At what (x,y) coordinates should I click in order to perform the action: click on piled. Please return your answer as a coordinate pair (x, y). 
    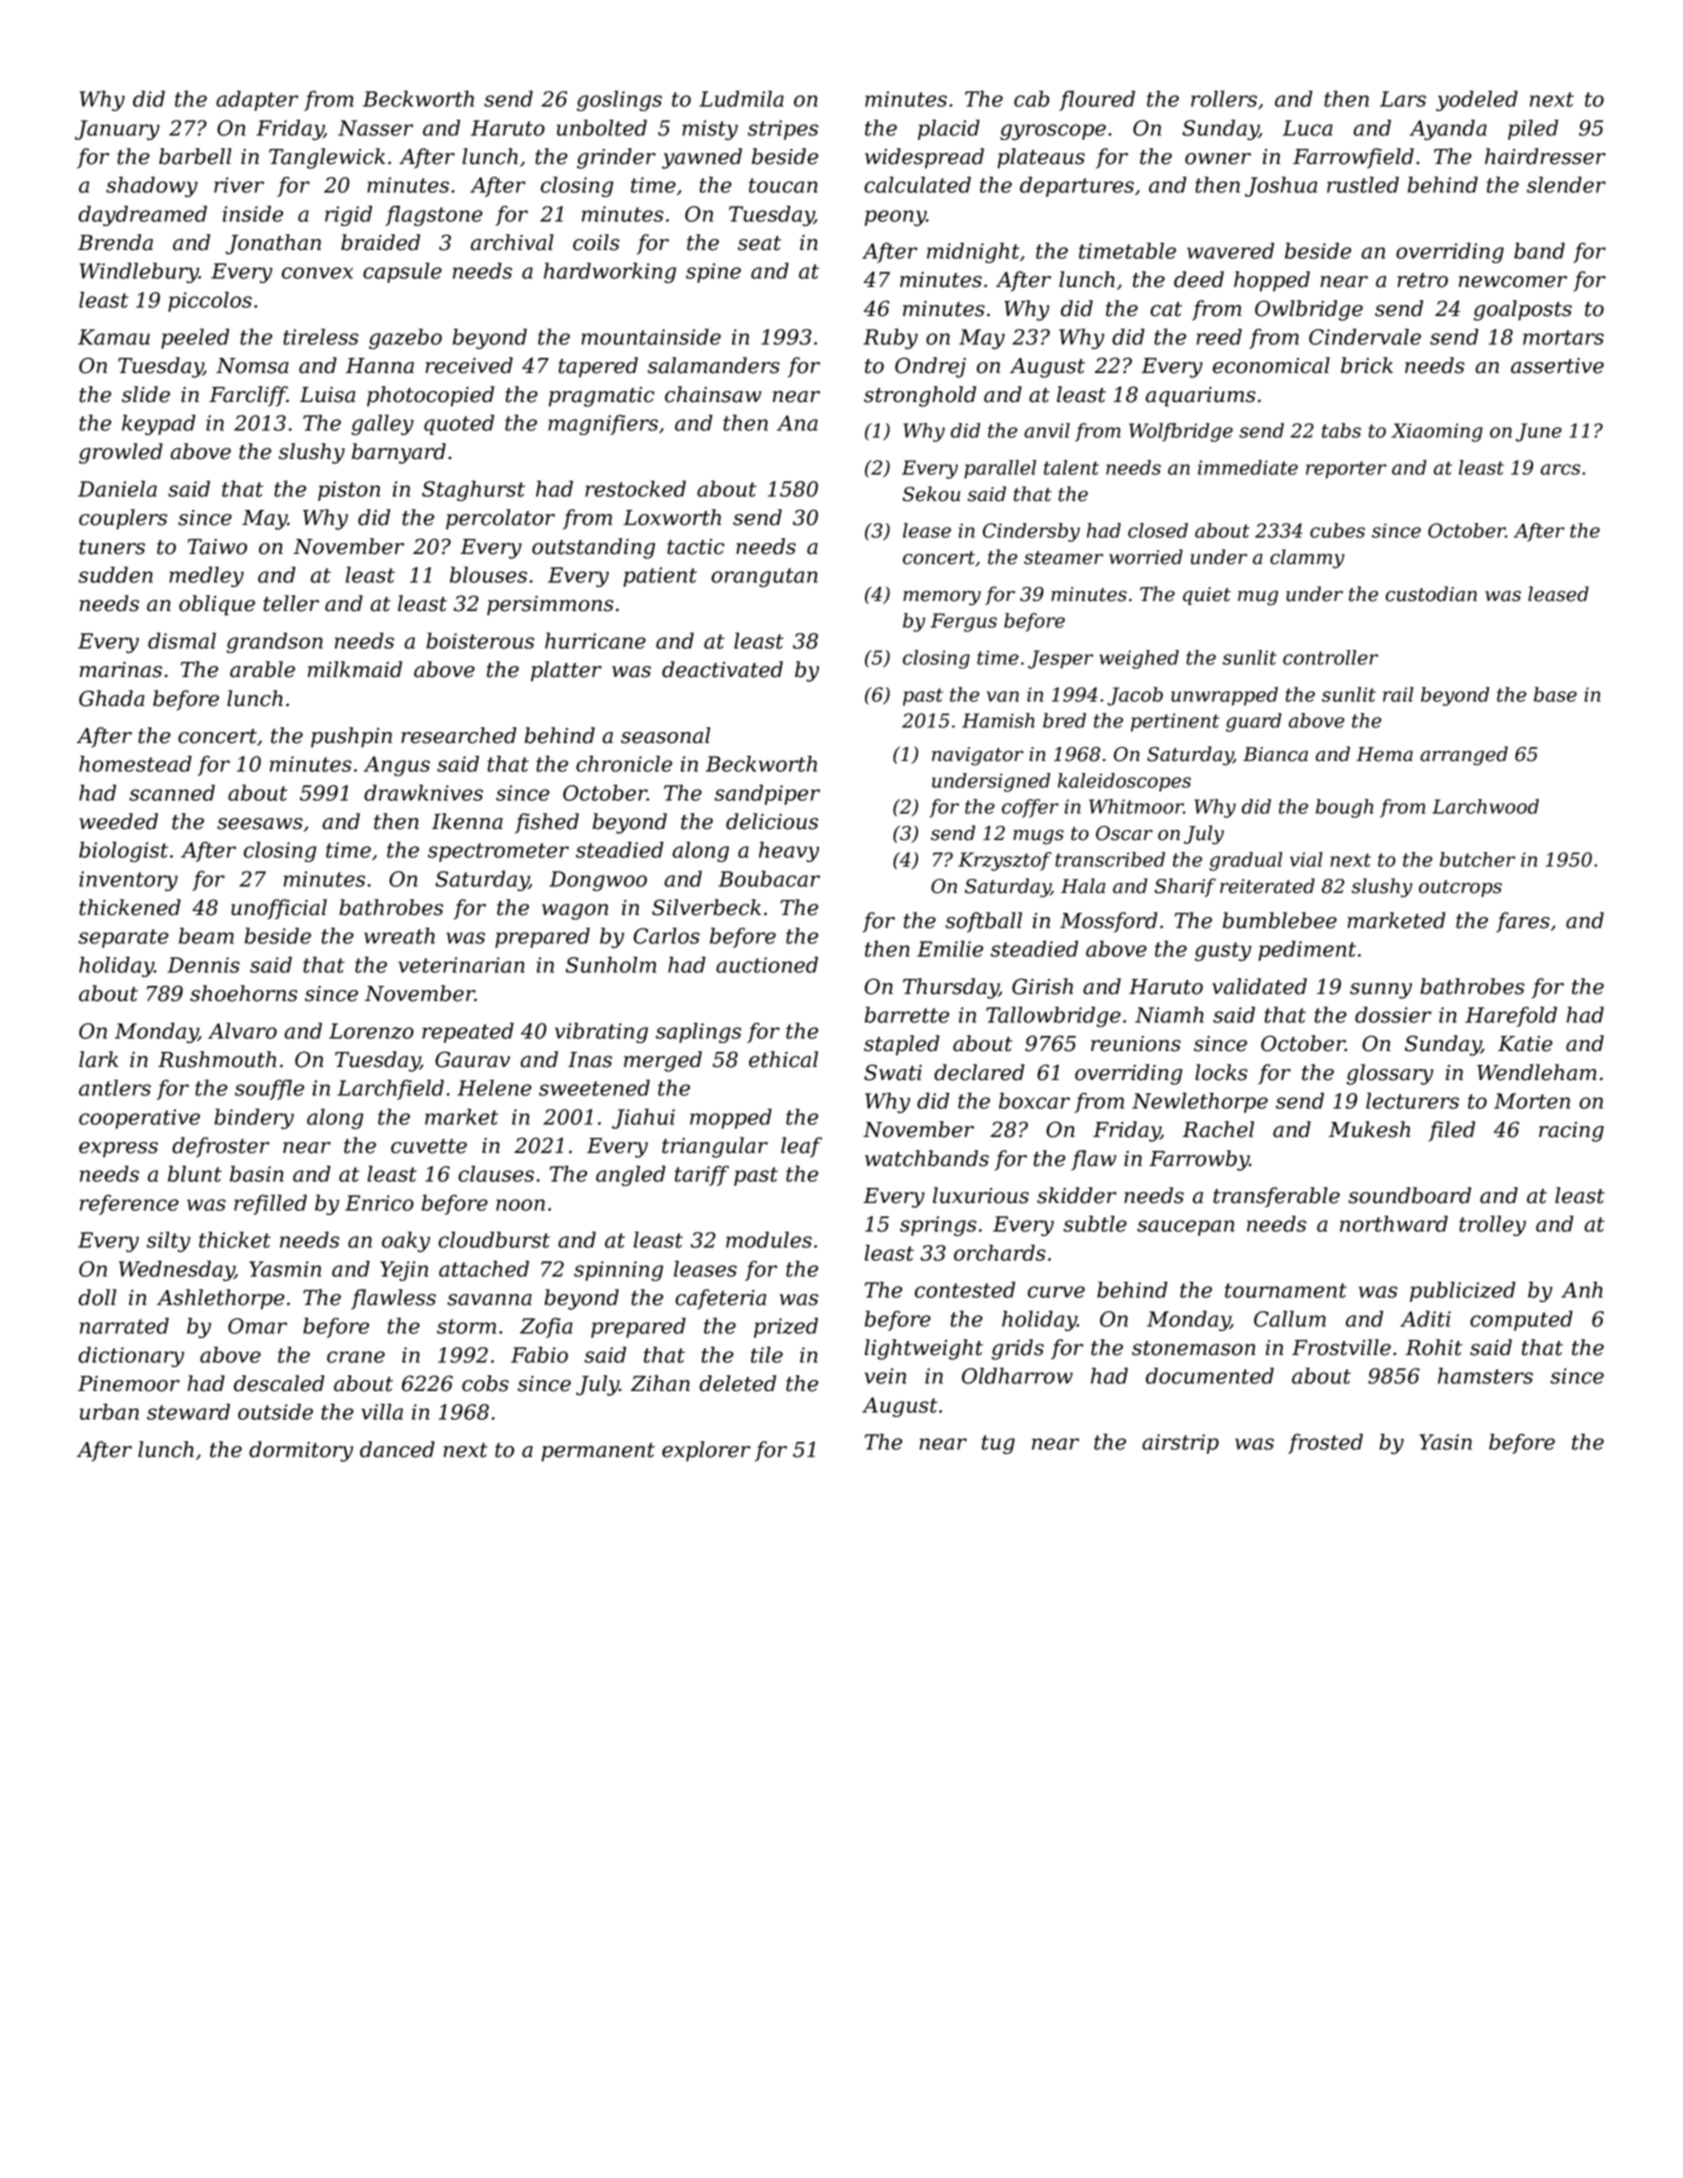
    Looking at the image, I should click on (1533, 129).
